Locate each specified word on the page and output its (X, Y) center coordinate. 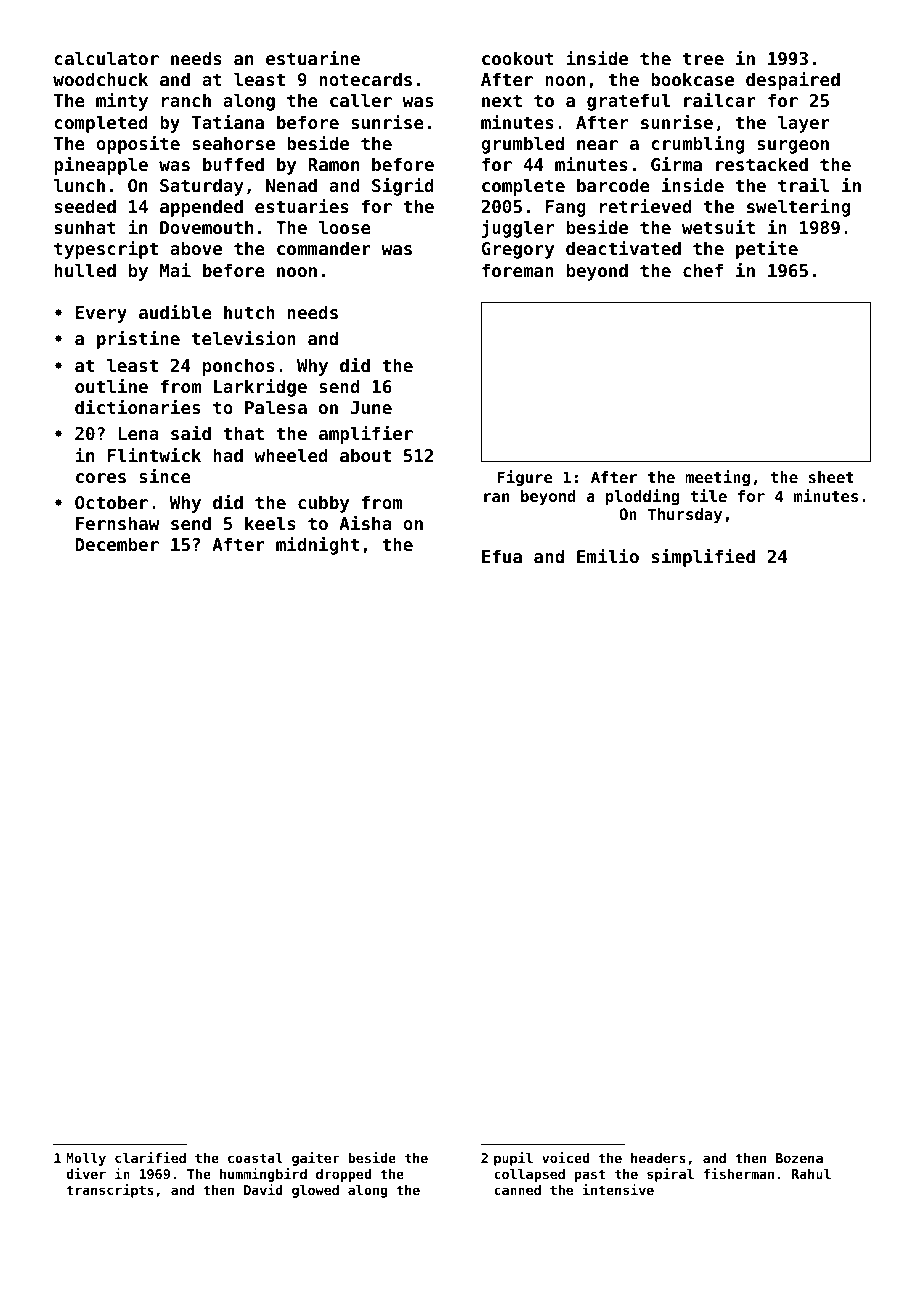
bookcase (692, 79)
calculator (106, 58)
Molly (86, 1159)
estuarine (313, 57)
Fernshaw (117, 523)
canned (517, 1190)
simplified (703, 557)
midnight (317, 545)
